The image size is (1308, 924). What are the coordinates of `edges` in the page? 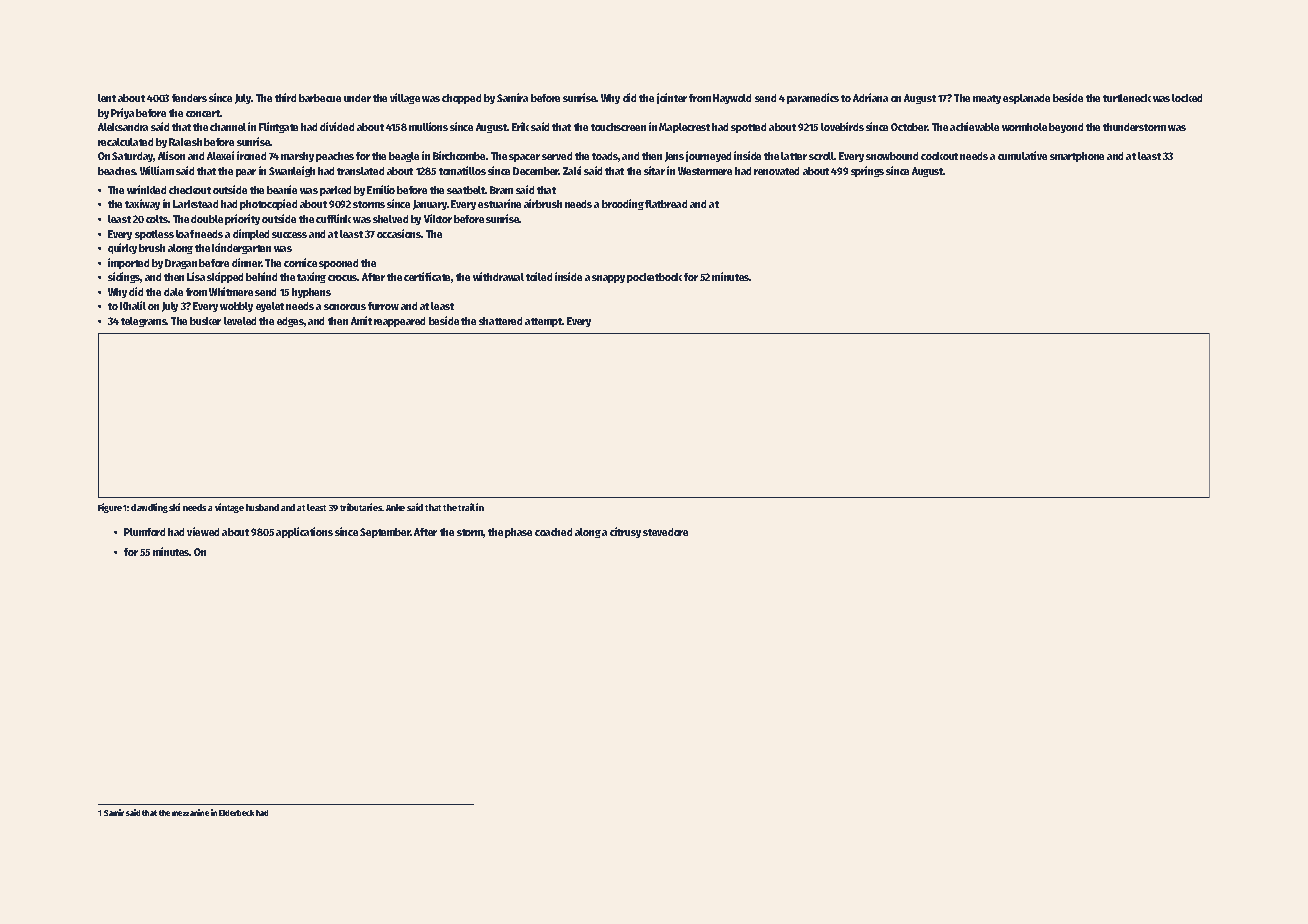 It's located at (290, 322).
